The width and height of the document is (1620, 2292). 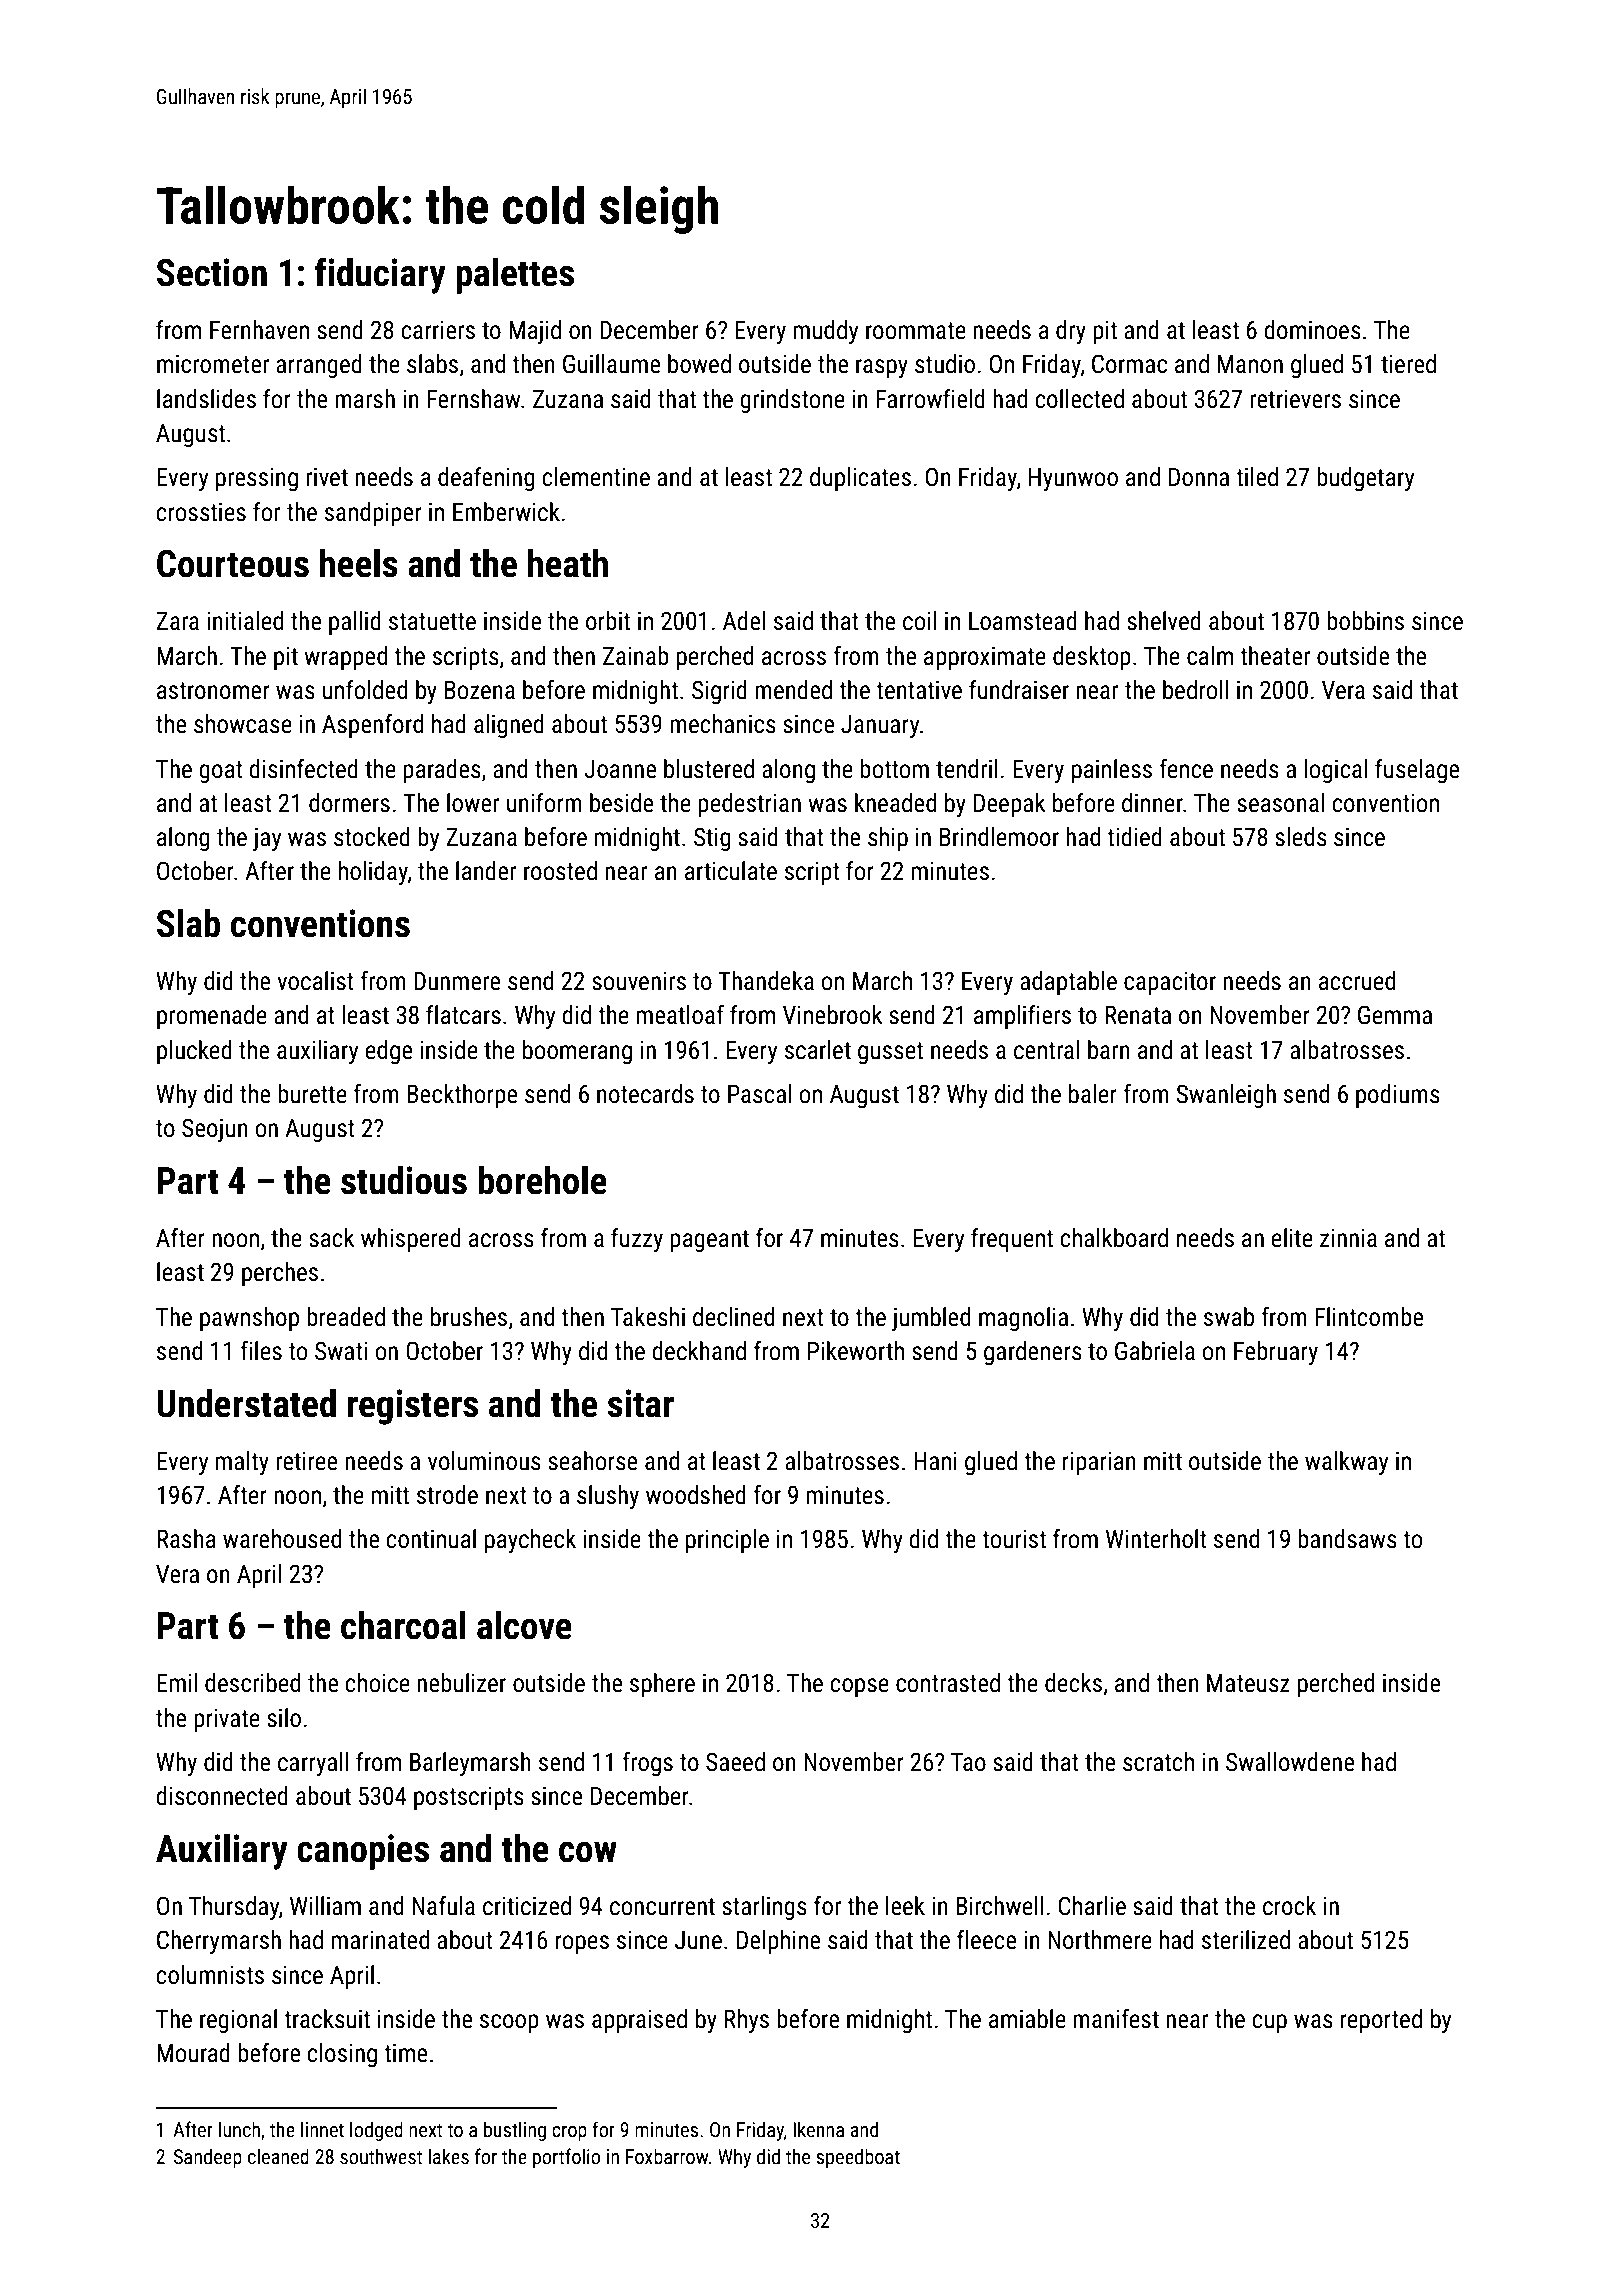 What do you see at coordinates (515, 276) in the document?
I see `palettes` at bounding box center [515, 276].
